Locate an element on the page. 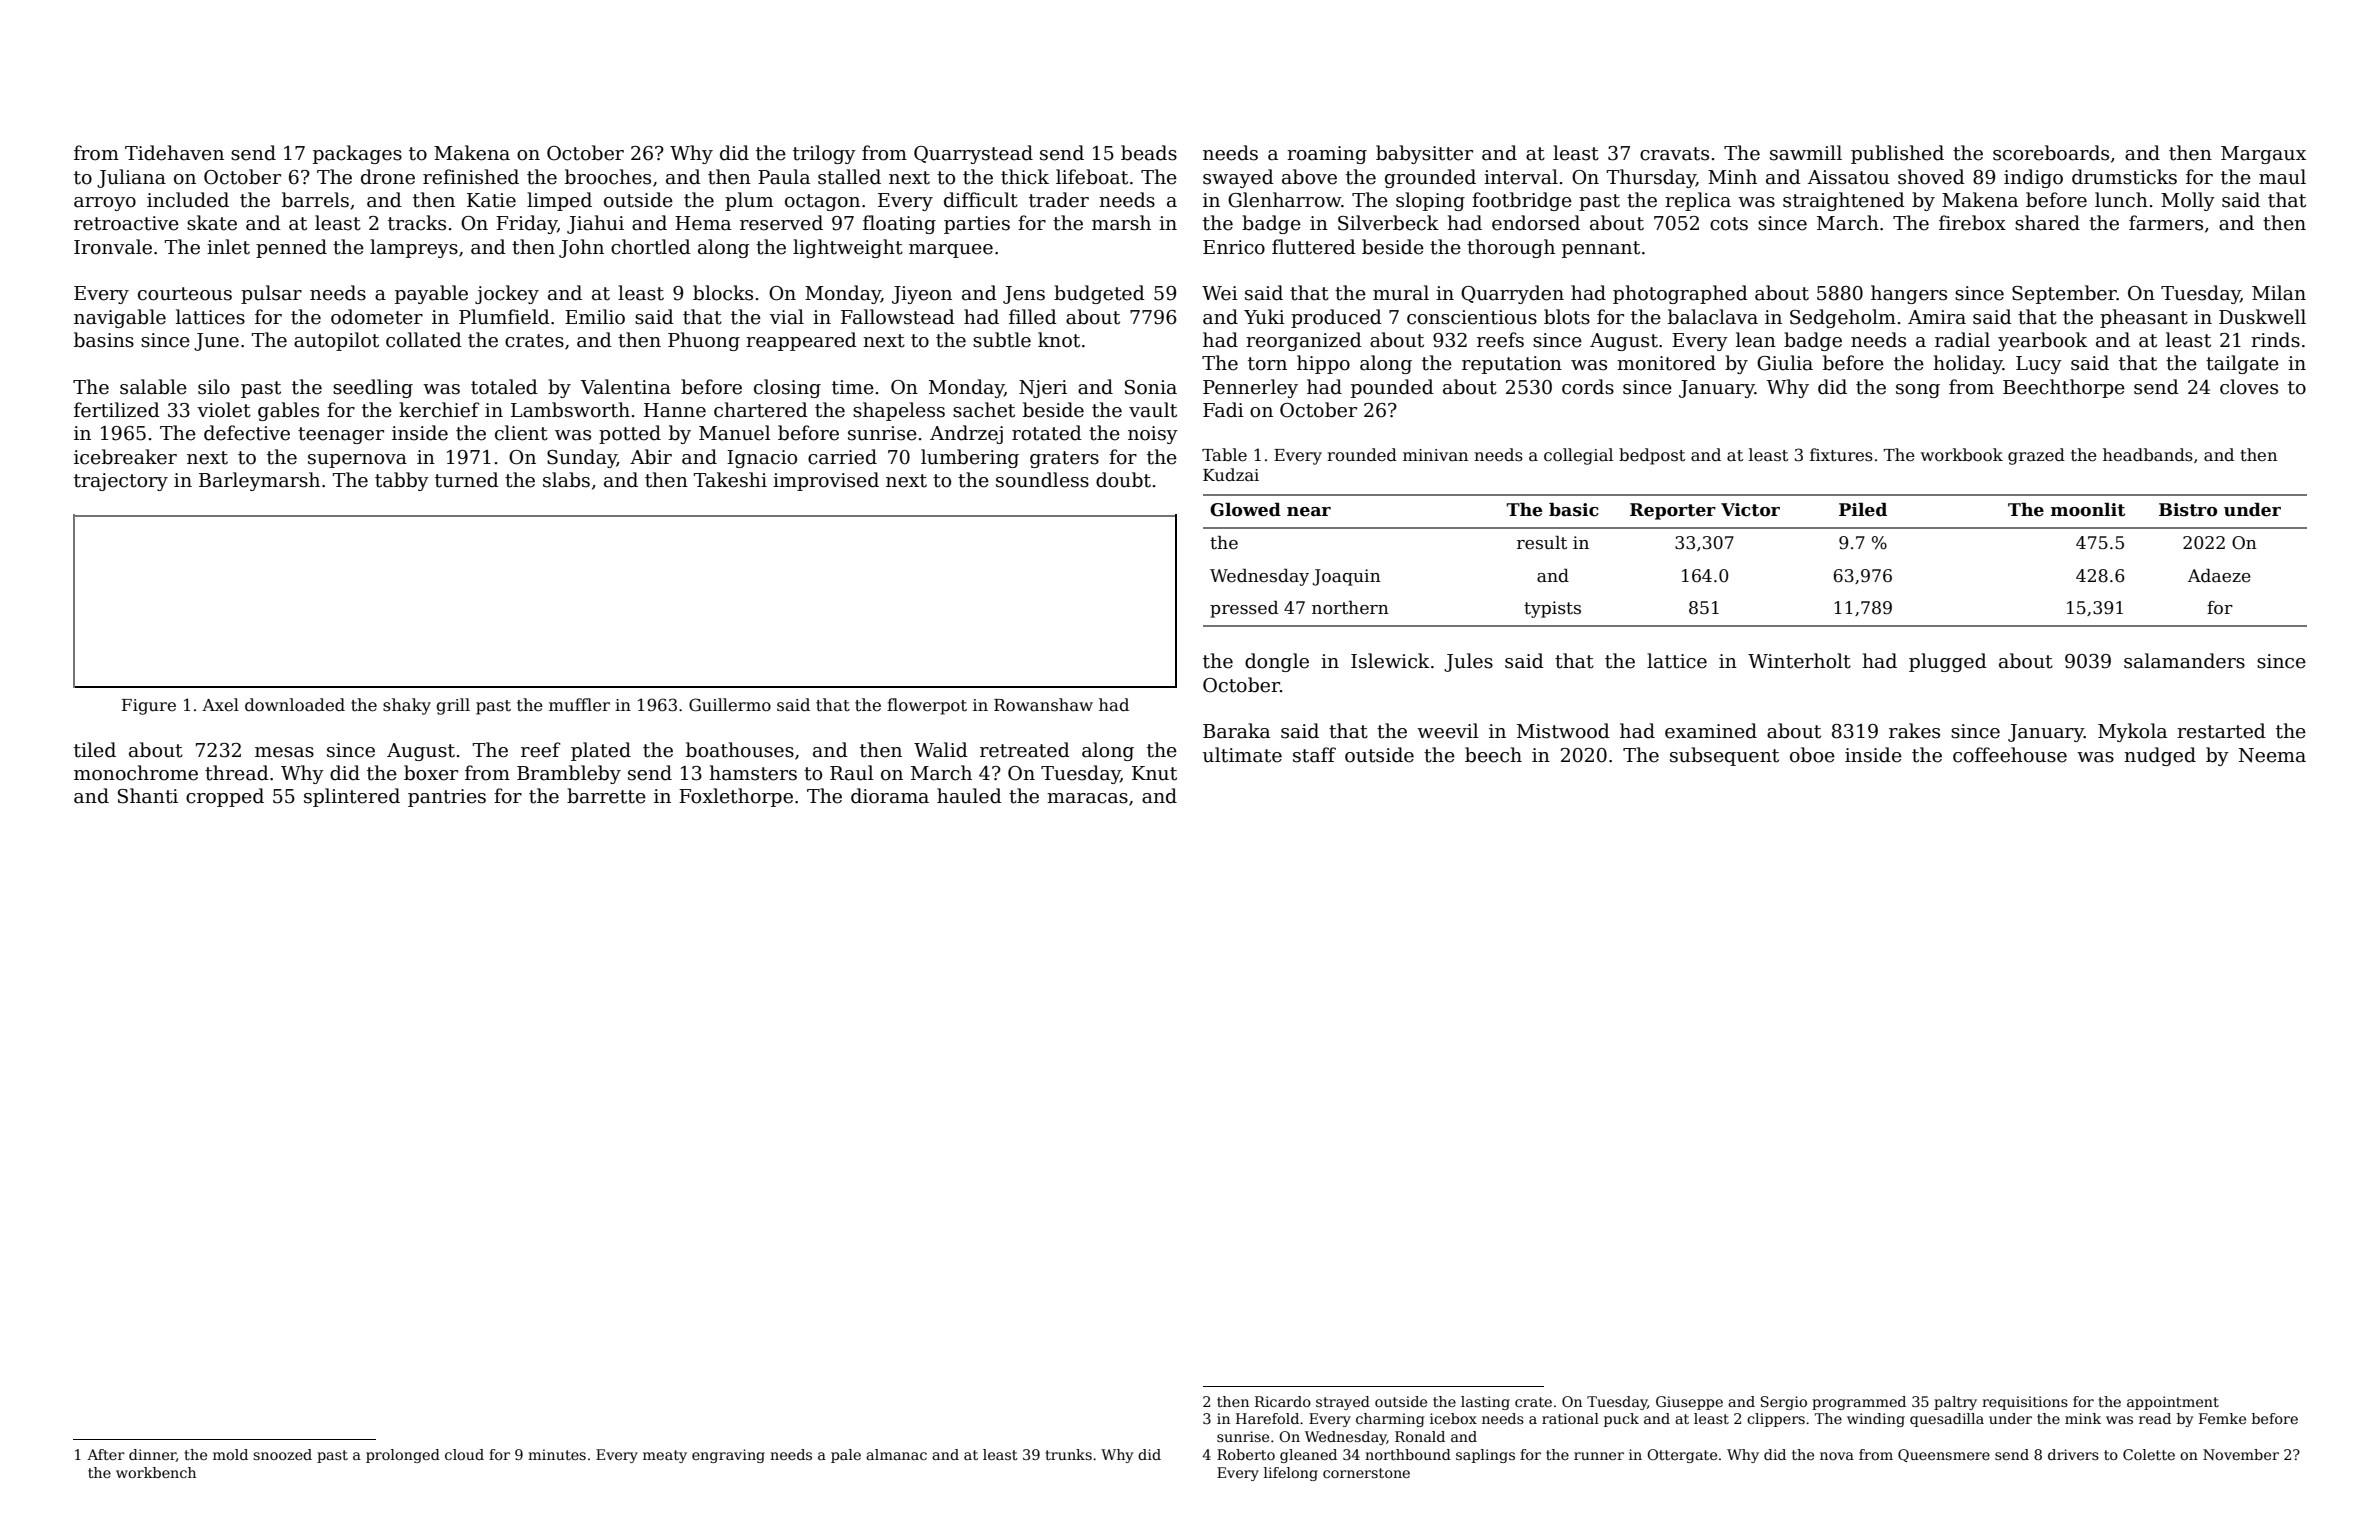 The image size is (2380, 1540). babysitter is located at coordinates (1424, 154).
